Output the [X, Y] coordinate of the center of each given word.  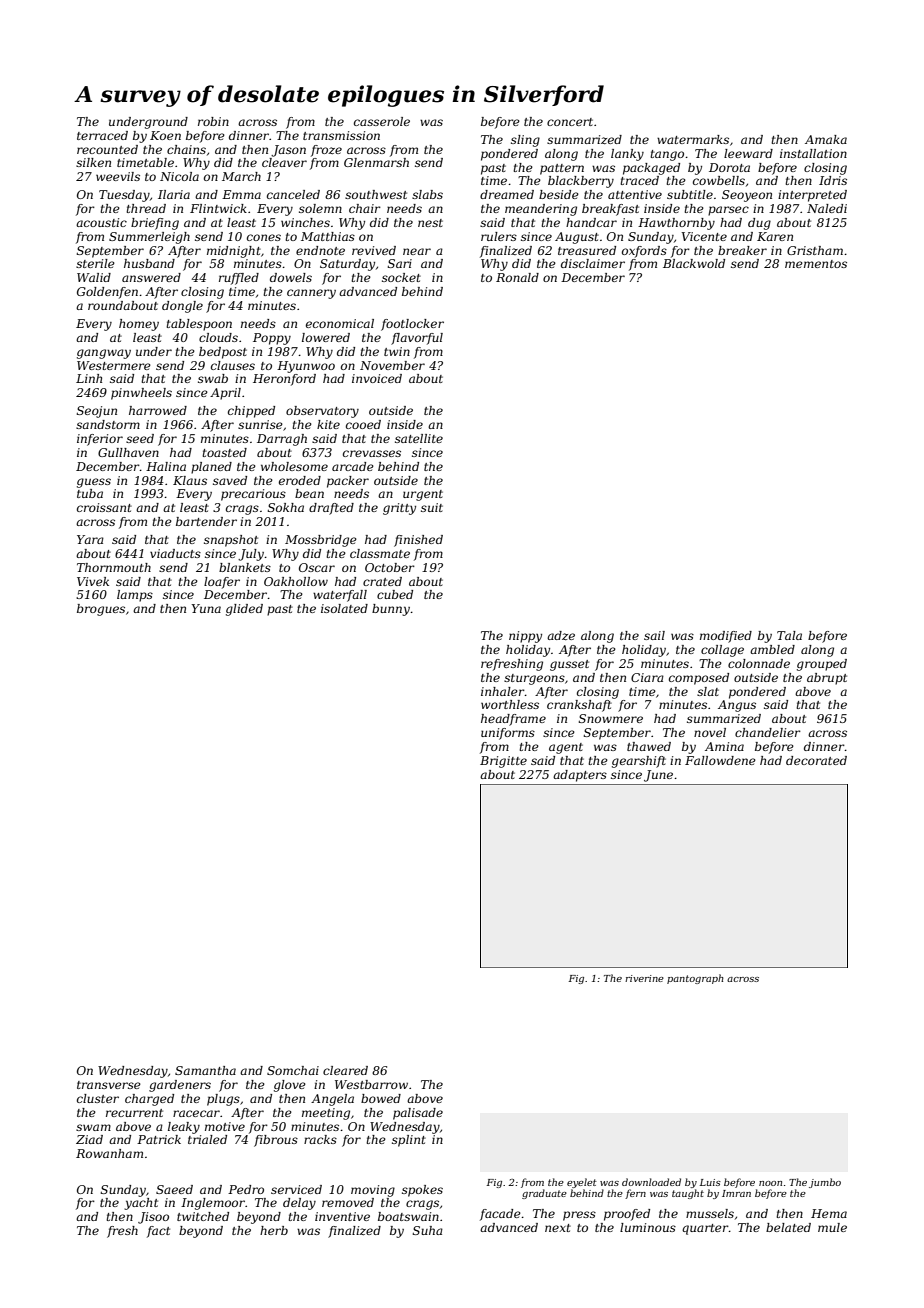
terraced [102, 135]
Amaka [826, 139]
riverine [644, 978]
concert [570, 122]
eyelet [582, 1183]
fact [158, 1232]
